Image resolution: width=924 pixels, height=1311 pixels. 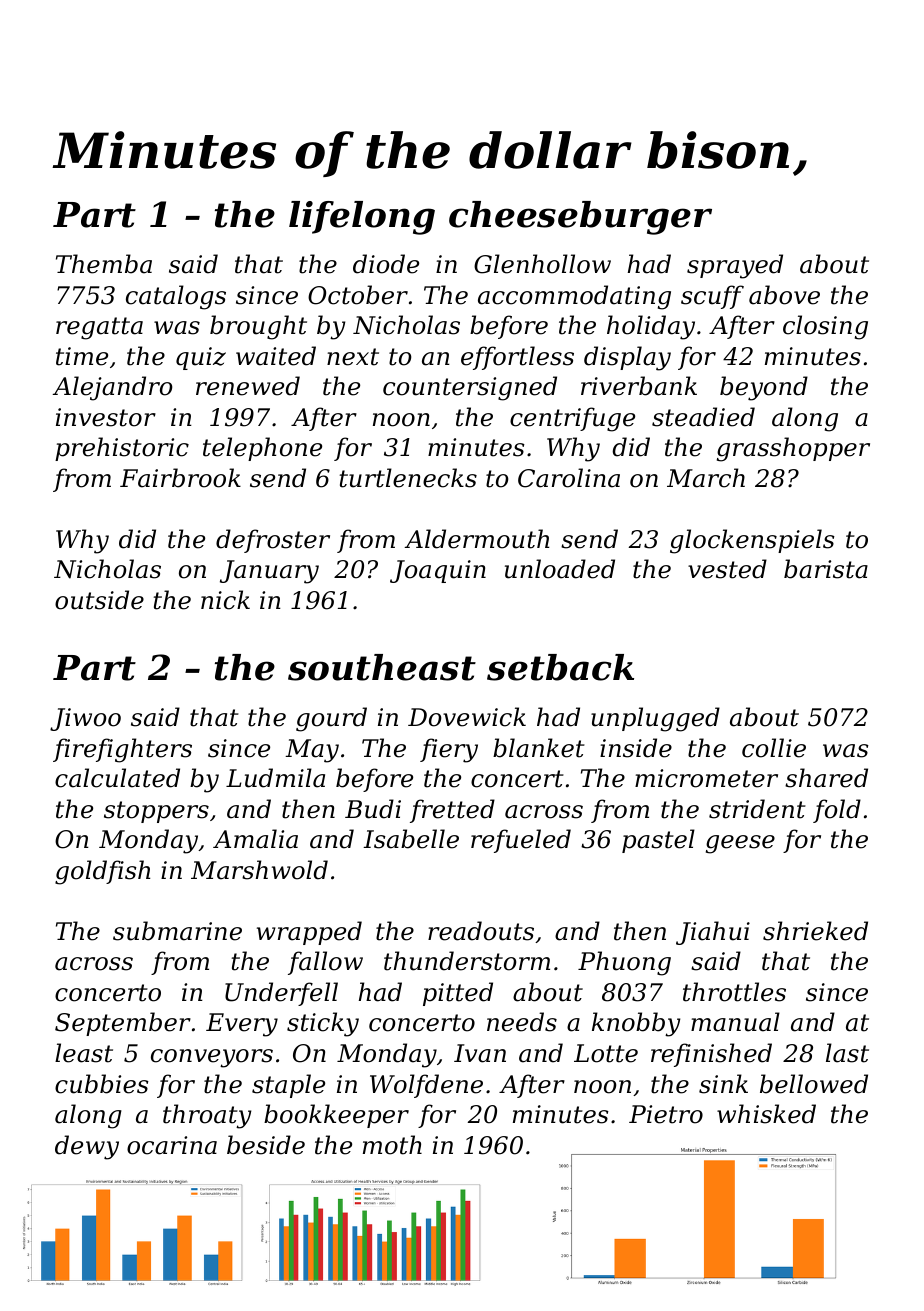 What do you see at coordinates (122, 449) in the screenshot?
I see `prehistoric` at bounding box center [122, 449].
